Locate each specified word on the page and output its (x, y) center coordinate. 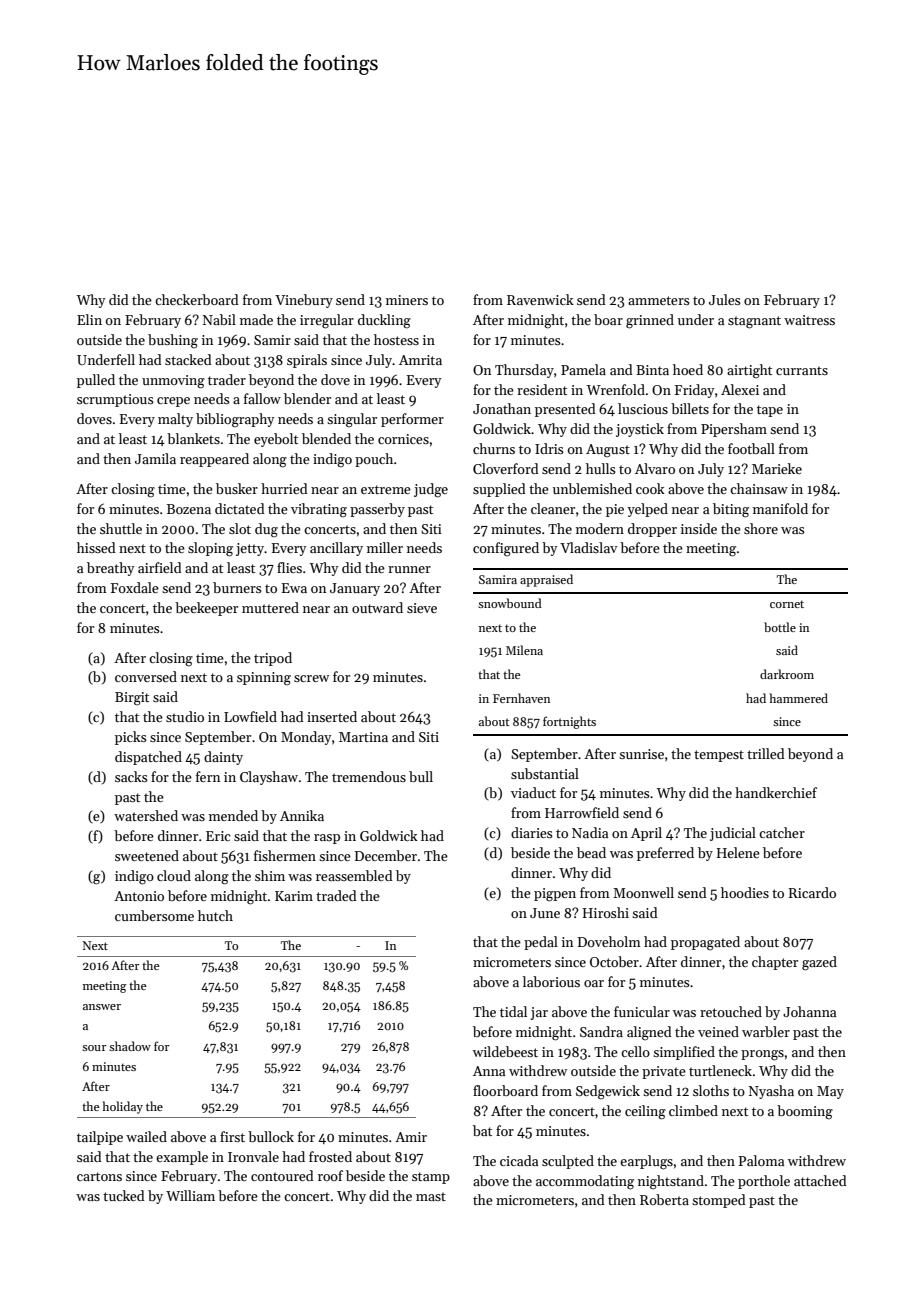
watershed (146, 815)
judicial (733, 834)
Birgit (132, 699)
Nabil (219, 319)
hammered (798, 698)
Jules (725, 299)
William (190, 1195)
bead (591, 852)
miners (407, 300)
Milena (524, 650)
